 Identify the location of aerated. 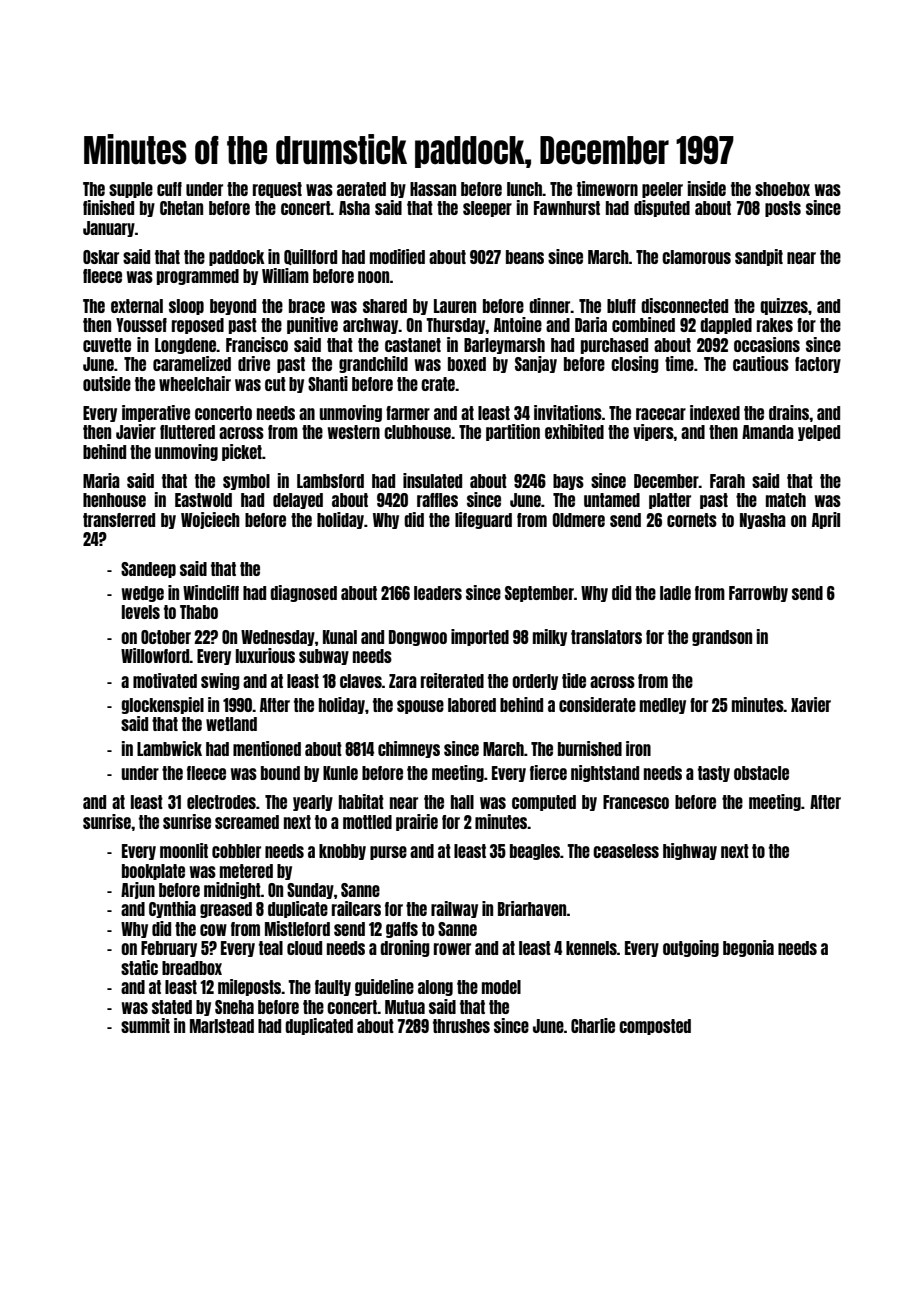
(361, 189).
